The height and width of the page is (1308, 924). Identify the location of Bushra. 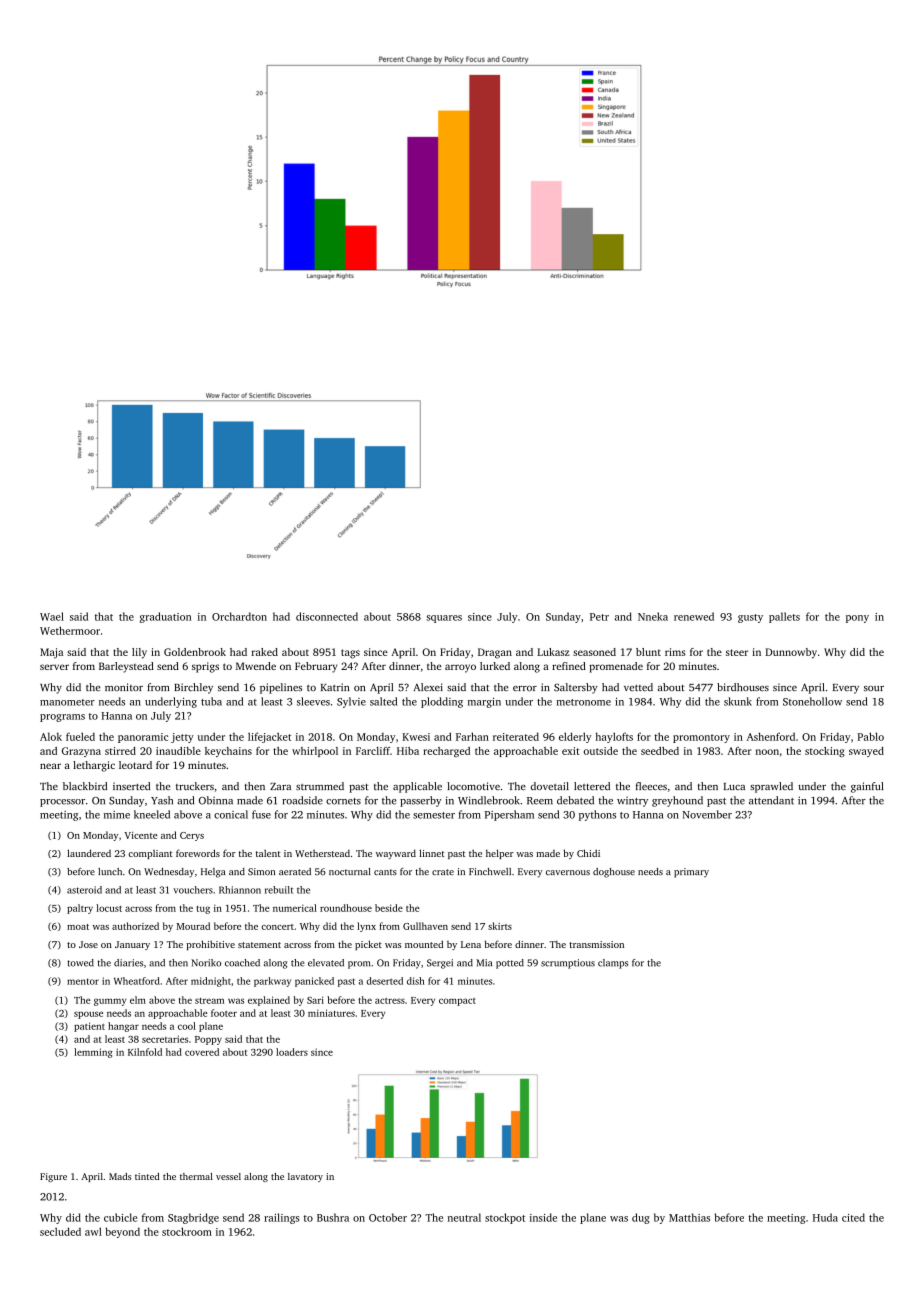
(333, 1217).
